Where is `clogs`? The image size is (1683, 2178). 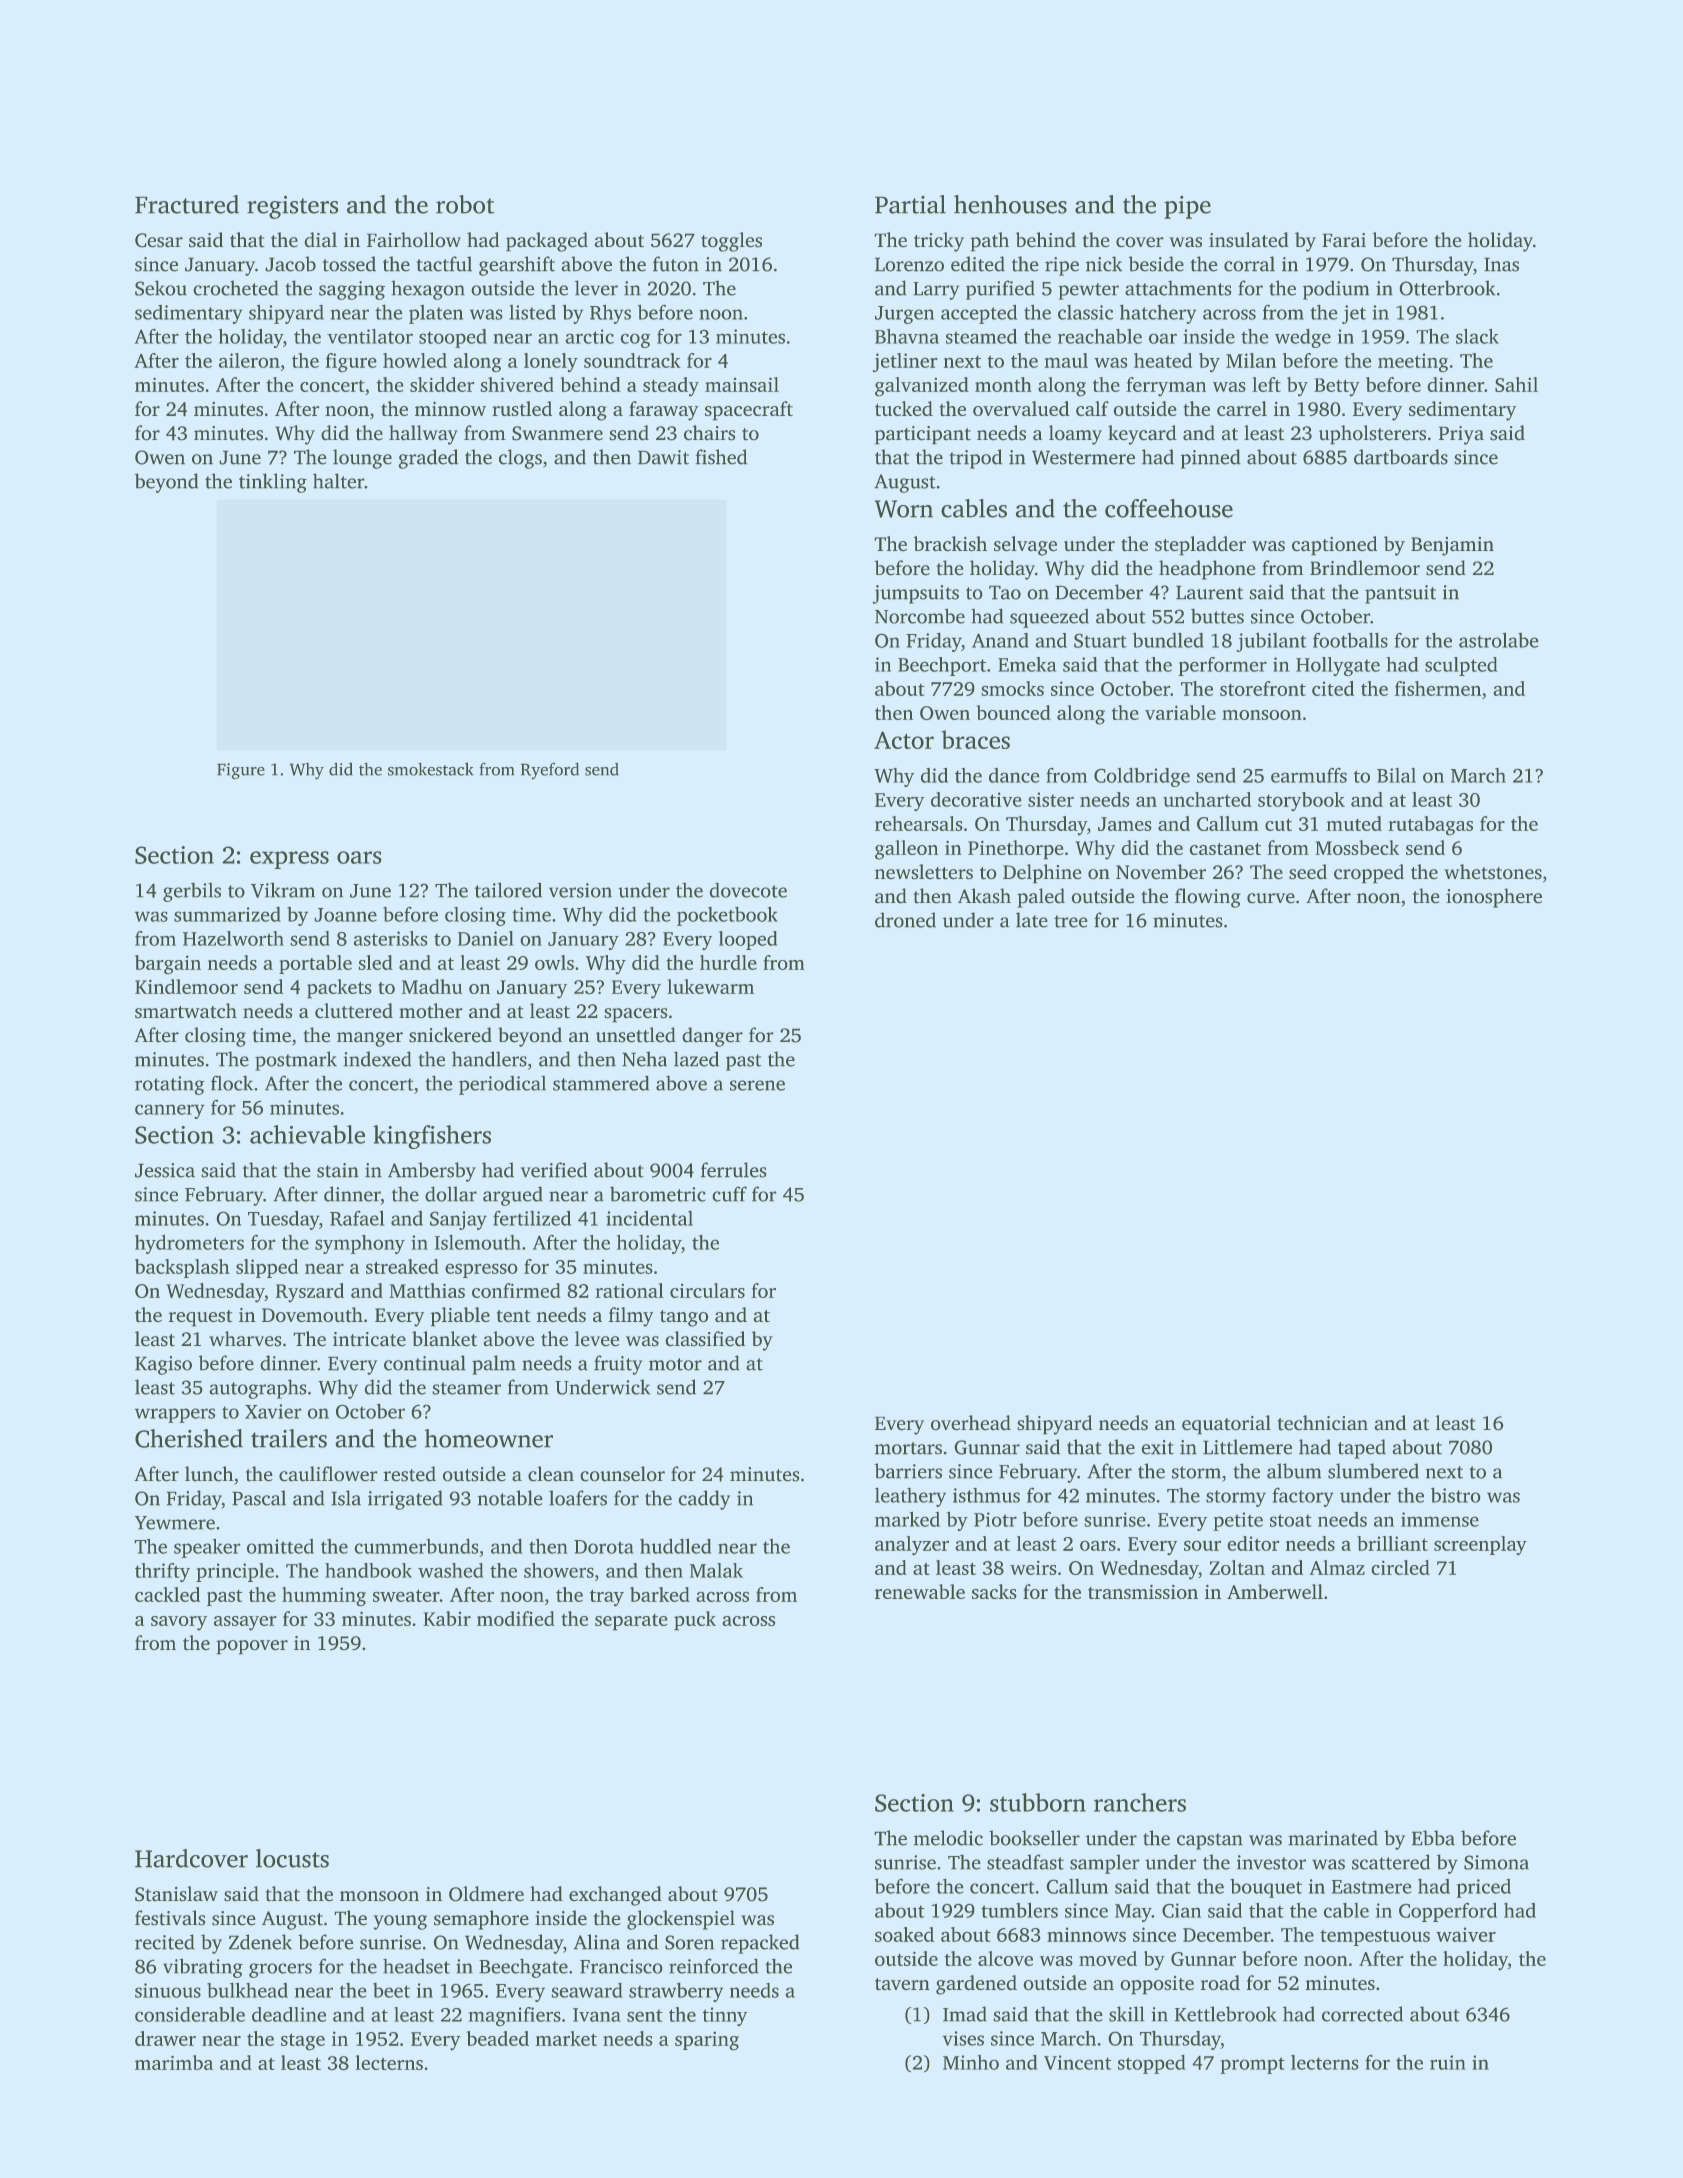
clogs is located at coordinates (520, 459).
